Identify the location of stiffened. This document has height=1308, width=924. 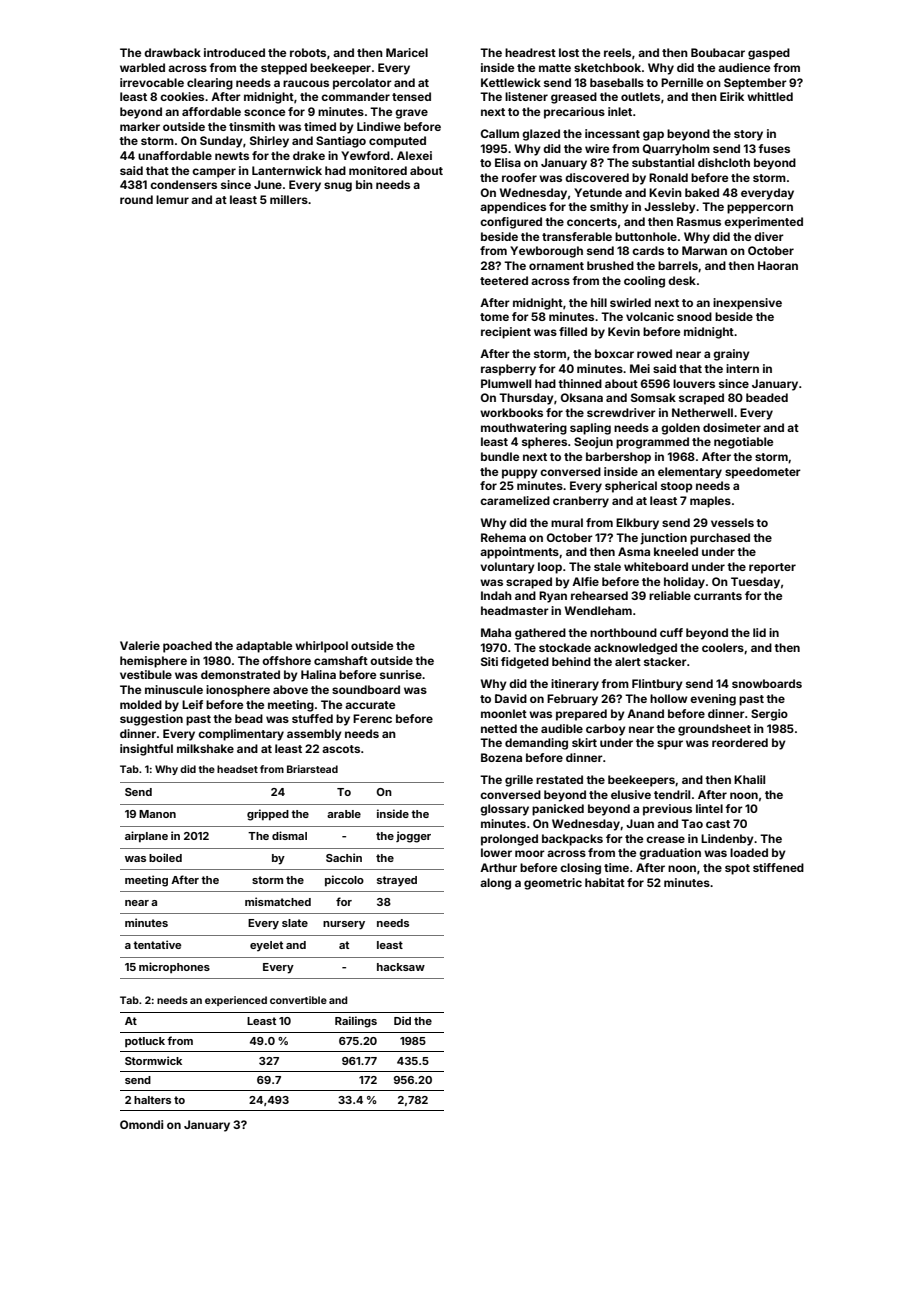
(778, 867).
